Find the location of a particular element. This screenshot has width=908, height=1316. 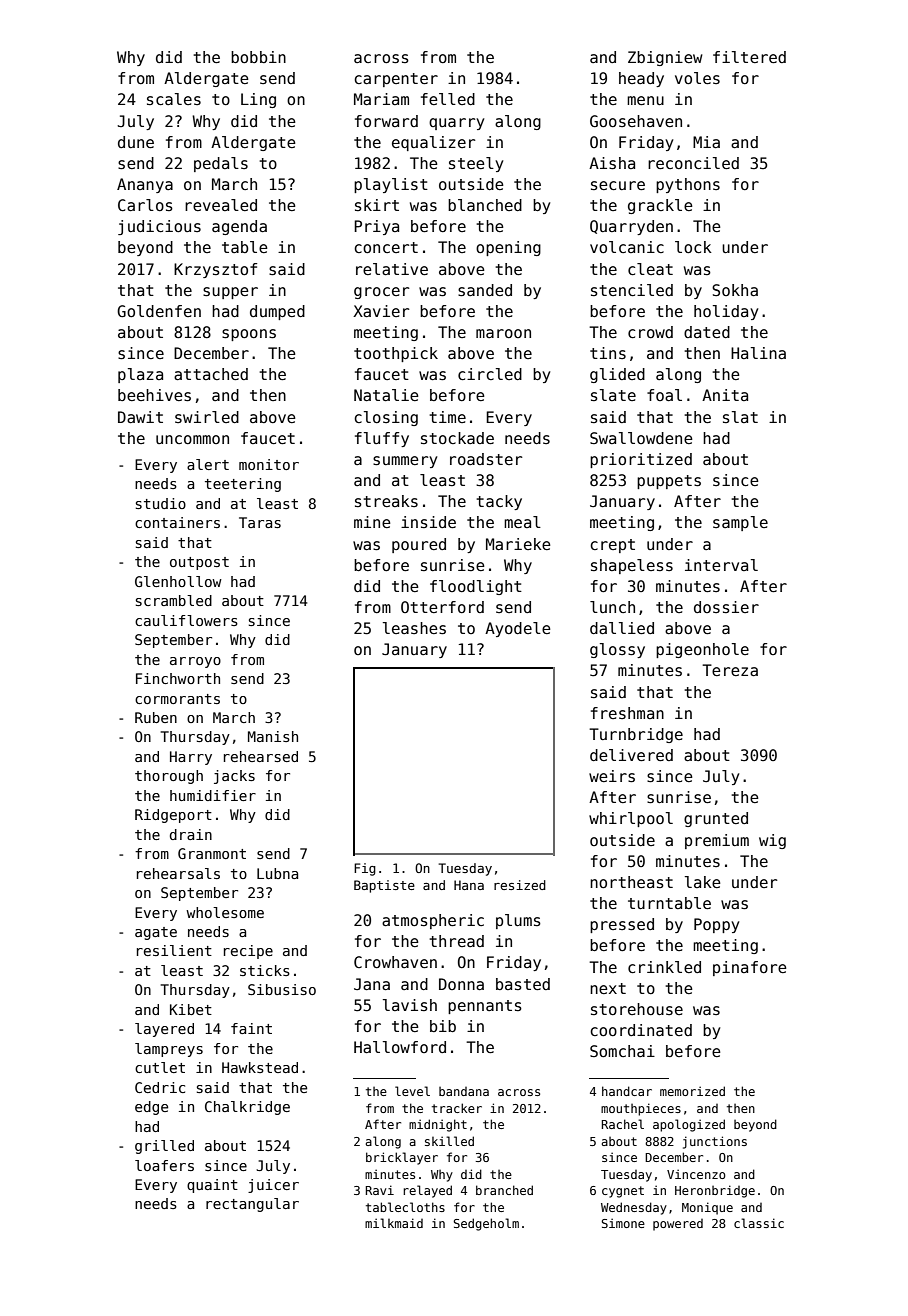

Ananya is located at coordinates (145, 185).
